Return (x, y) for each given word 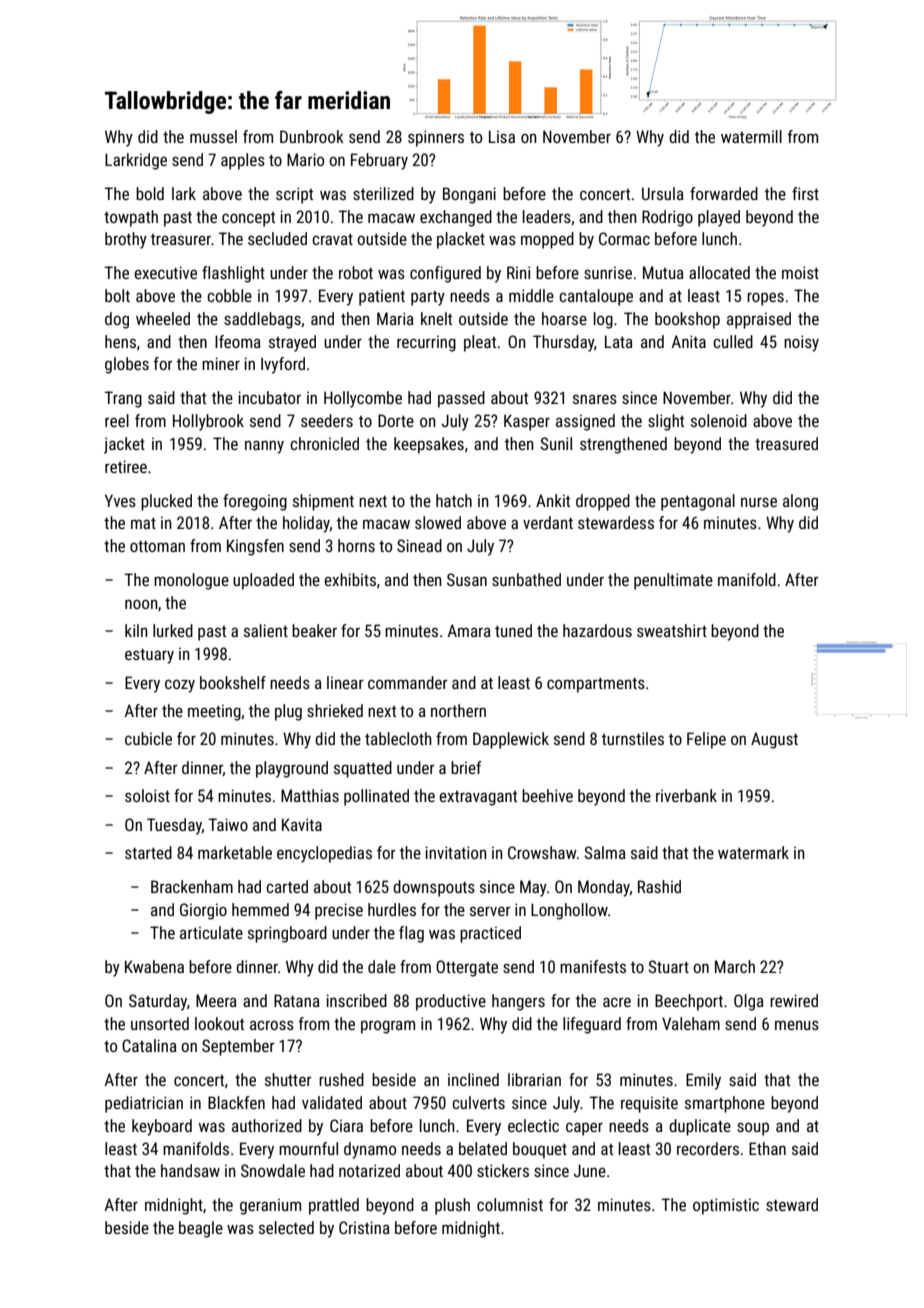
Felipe (706, 740)
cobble (229, 295)
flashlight (233, 274)
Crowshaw (542, 852)
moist (800, 272)
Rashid (659, 886)
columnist (510, 1204)
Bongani (469, 195)
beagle (201, 1229)
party (428, 298)
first (805, 193)
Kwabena (154, 966)
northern (458, 710)
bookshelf (233, 682)
